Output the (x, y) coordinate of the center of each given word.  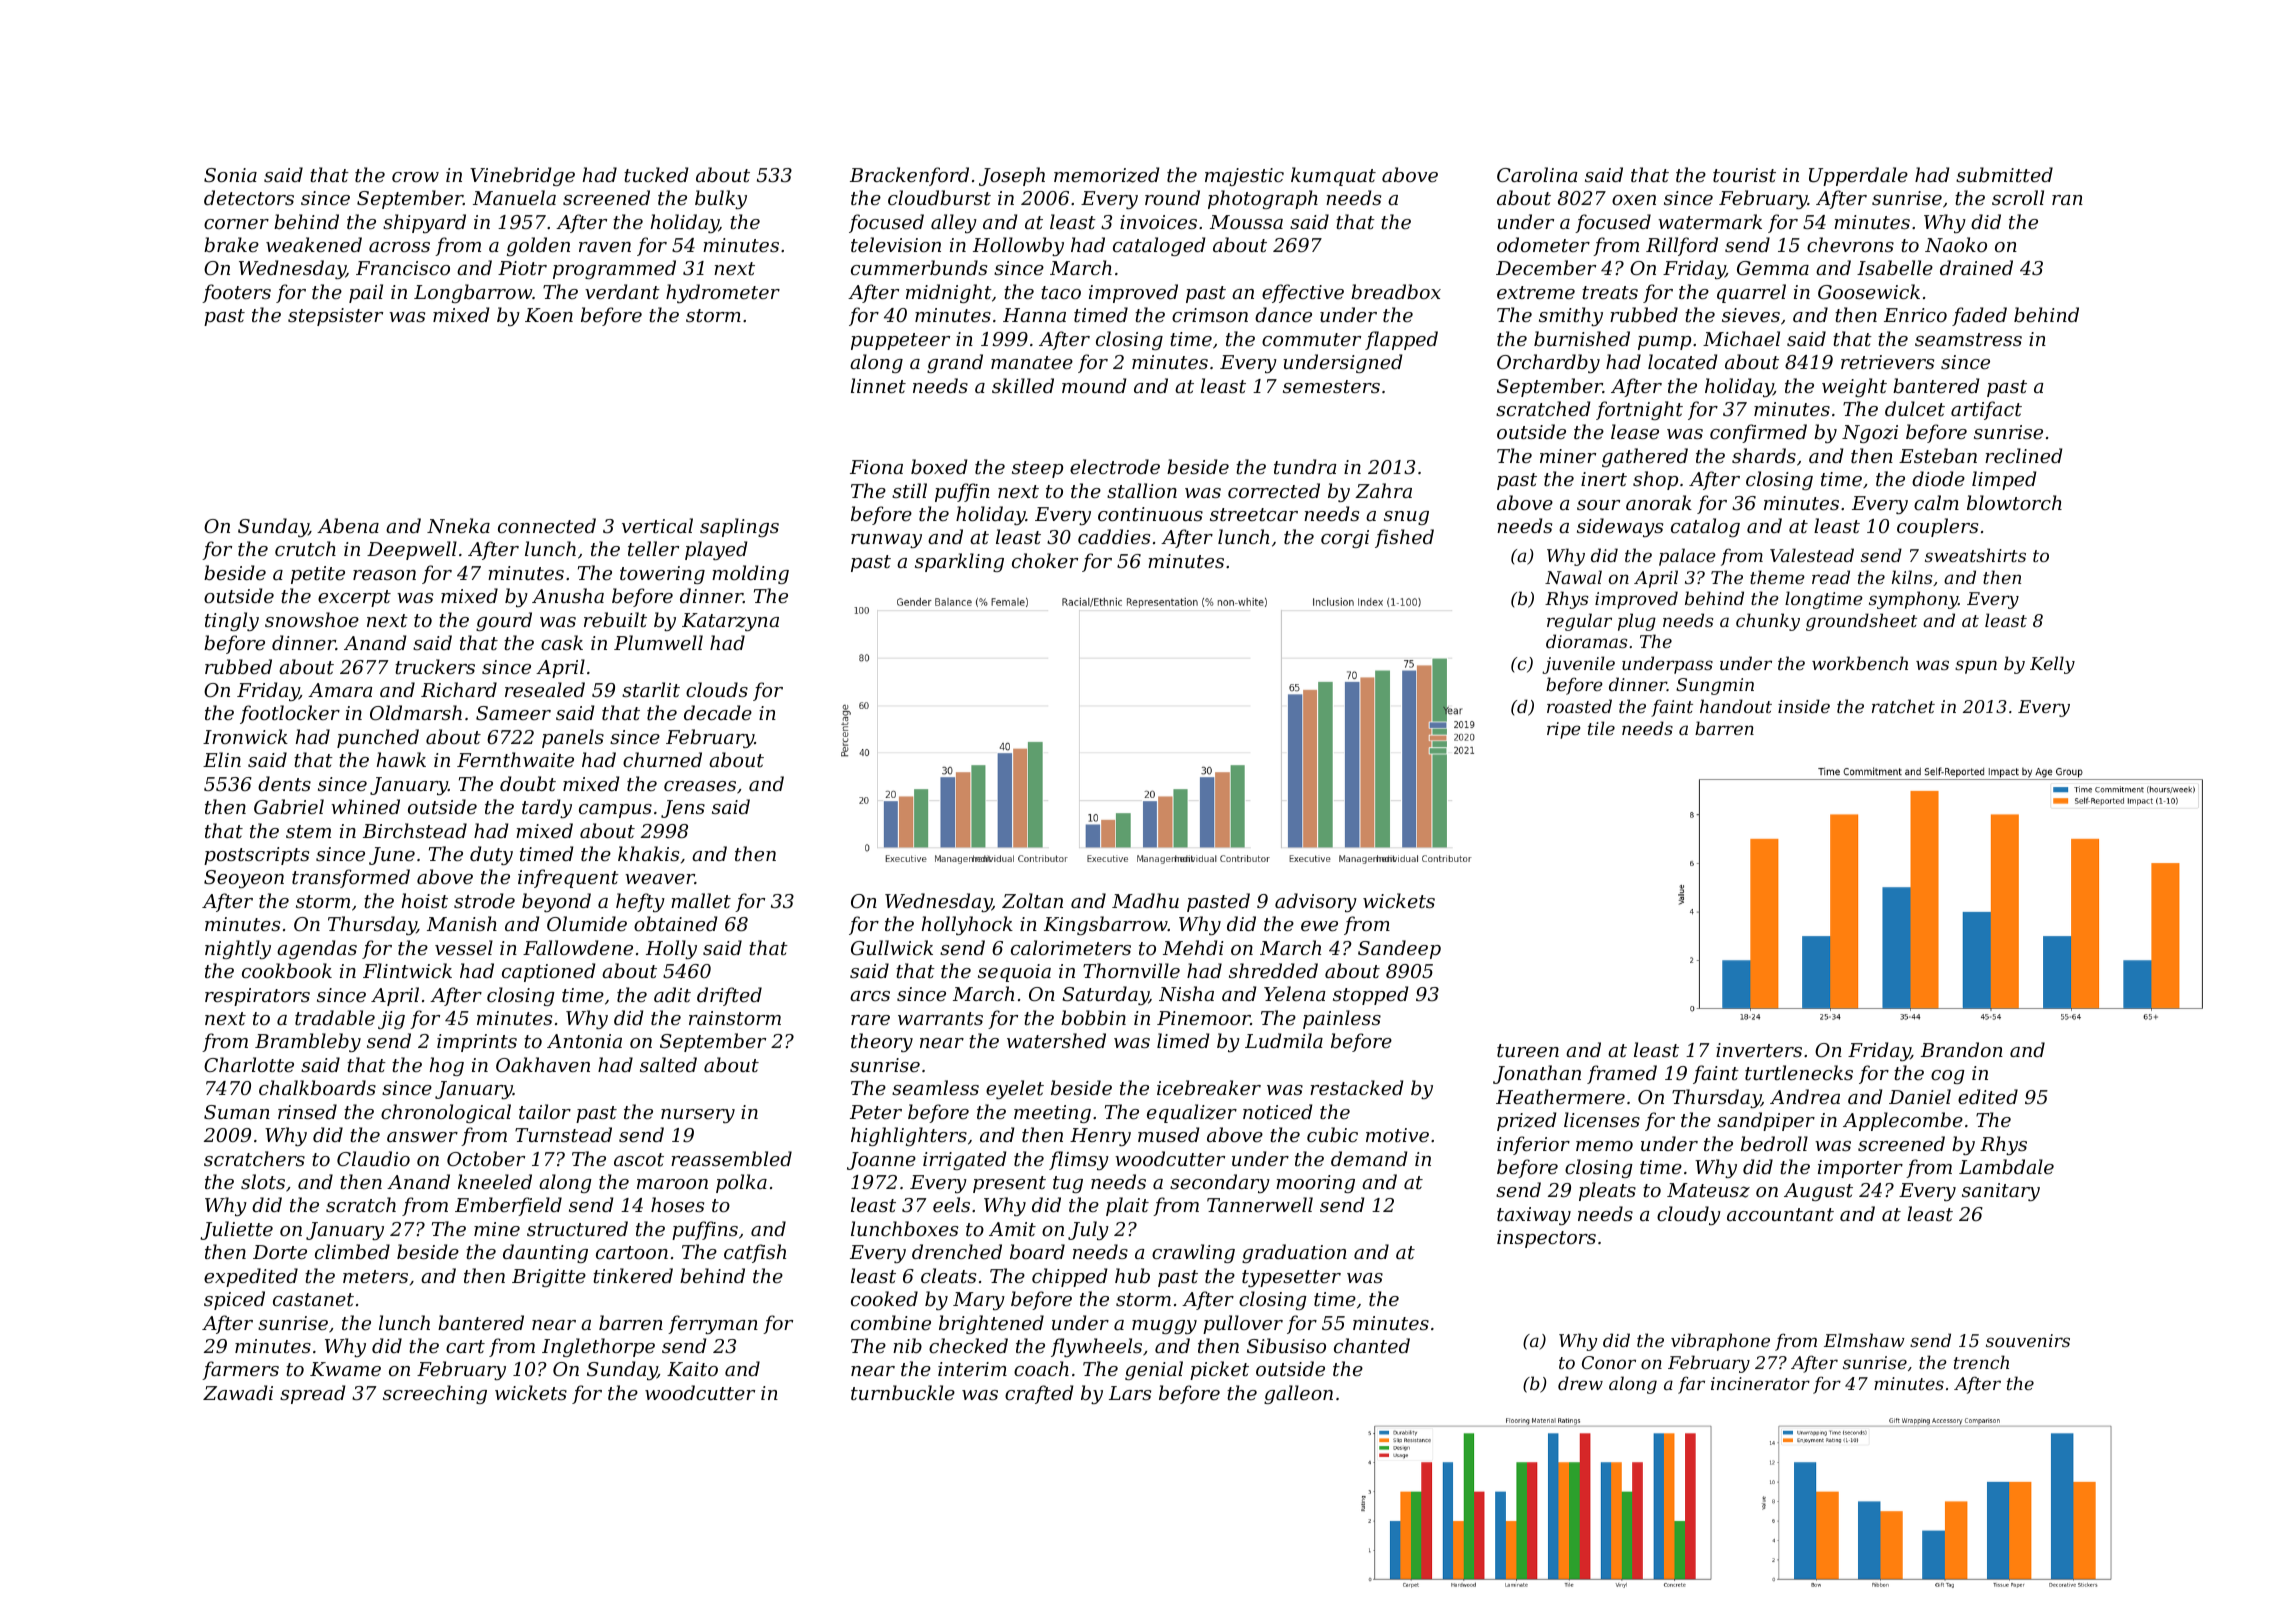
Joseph (1012, 176)
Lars (1130, 1393)
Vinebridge (522, 176)
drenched (957, 1251)
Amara (340, 690)
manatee (1032, 362)
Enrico (1915, 315)
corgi (1345, 539)
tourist (1744, 175)
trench (1981, 1362)
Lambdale (2006, 1166)
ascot (639, 1159)
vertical (657, 525)
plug (1637, 622)
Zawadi (238, 1392)
